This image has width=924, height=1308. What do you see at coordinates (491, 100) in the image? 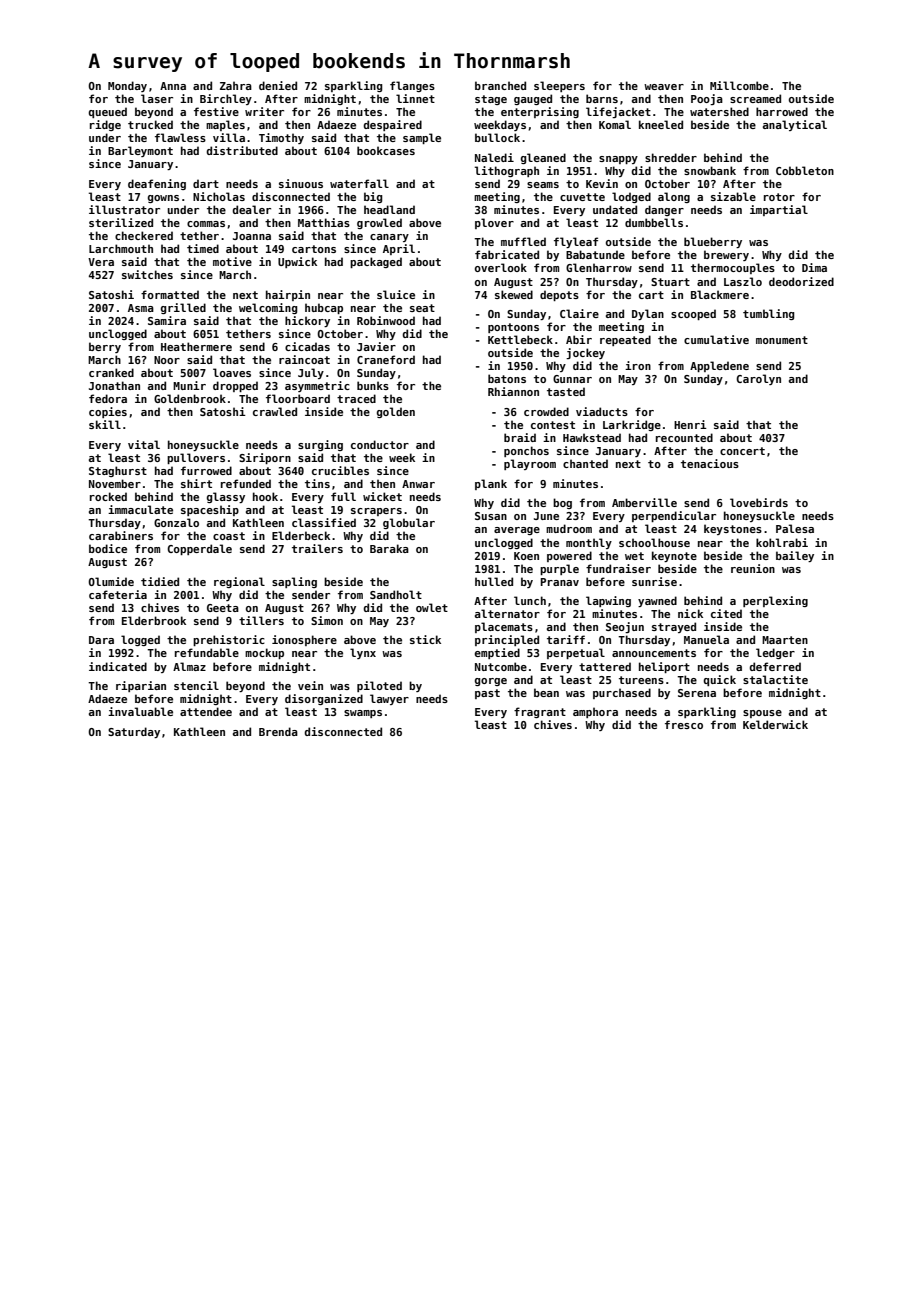
I see `stage` at bounding box center [491, 100].
